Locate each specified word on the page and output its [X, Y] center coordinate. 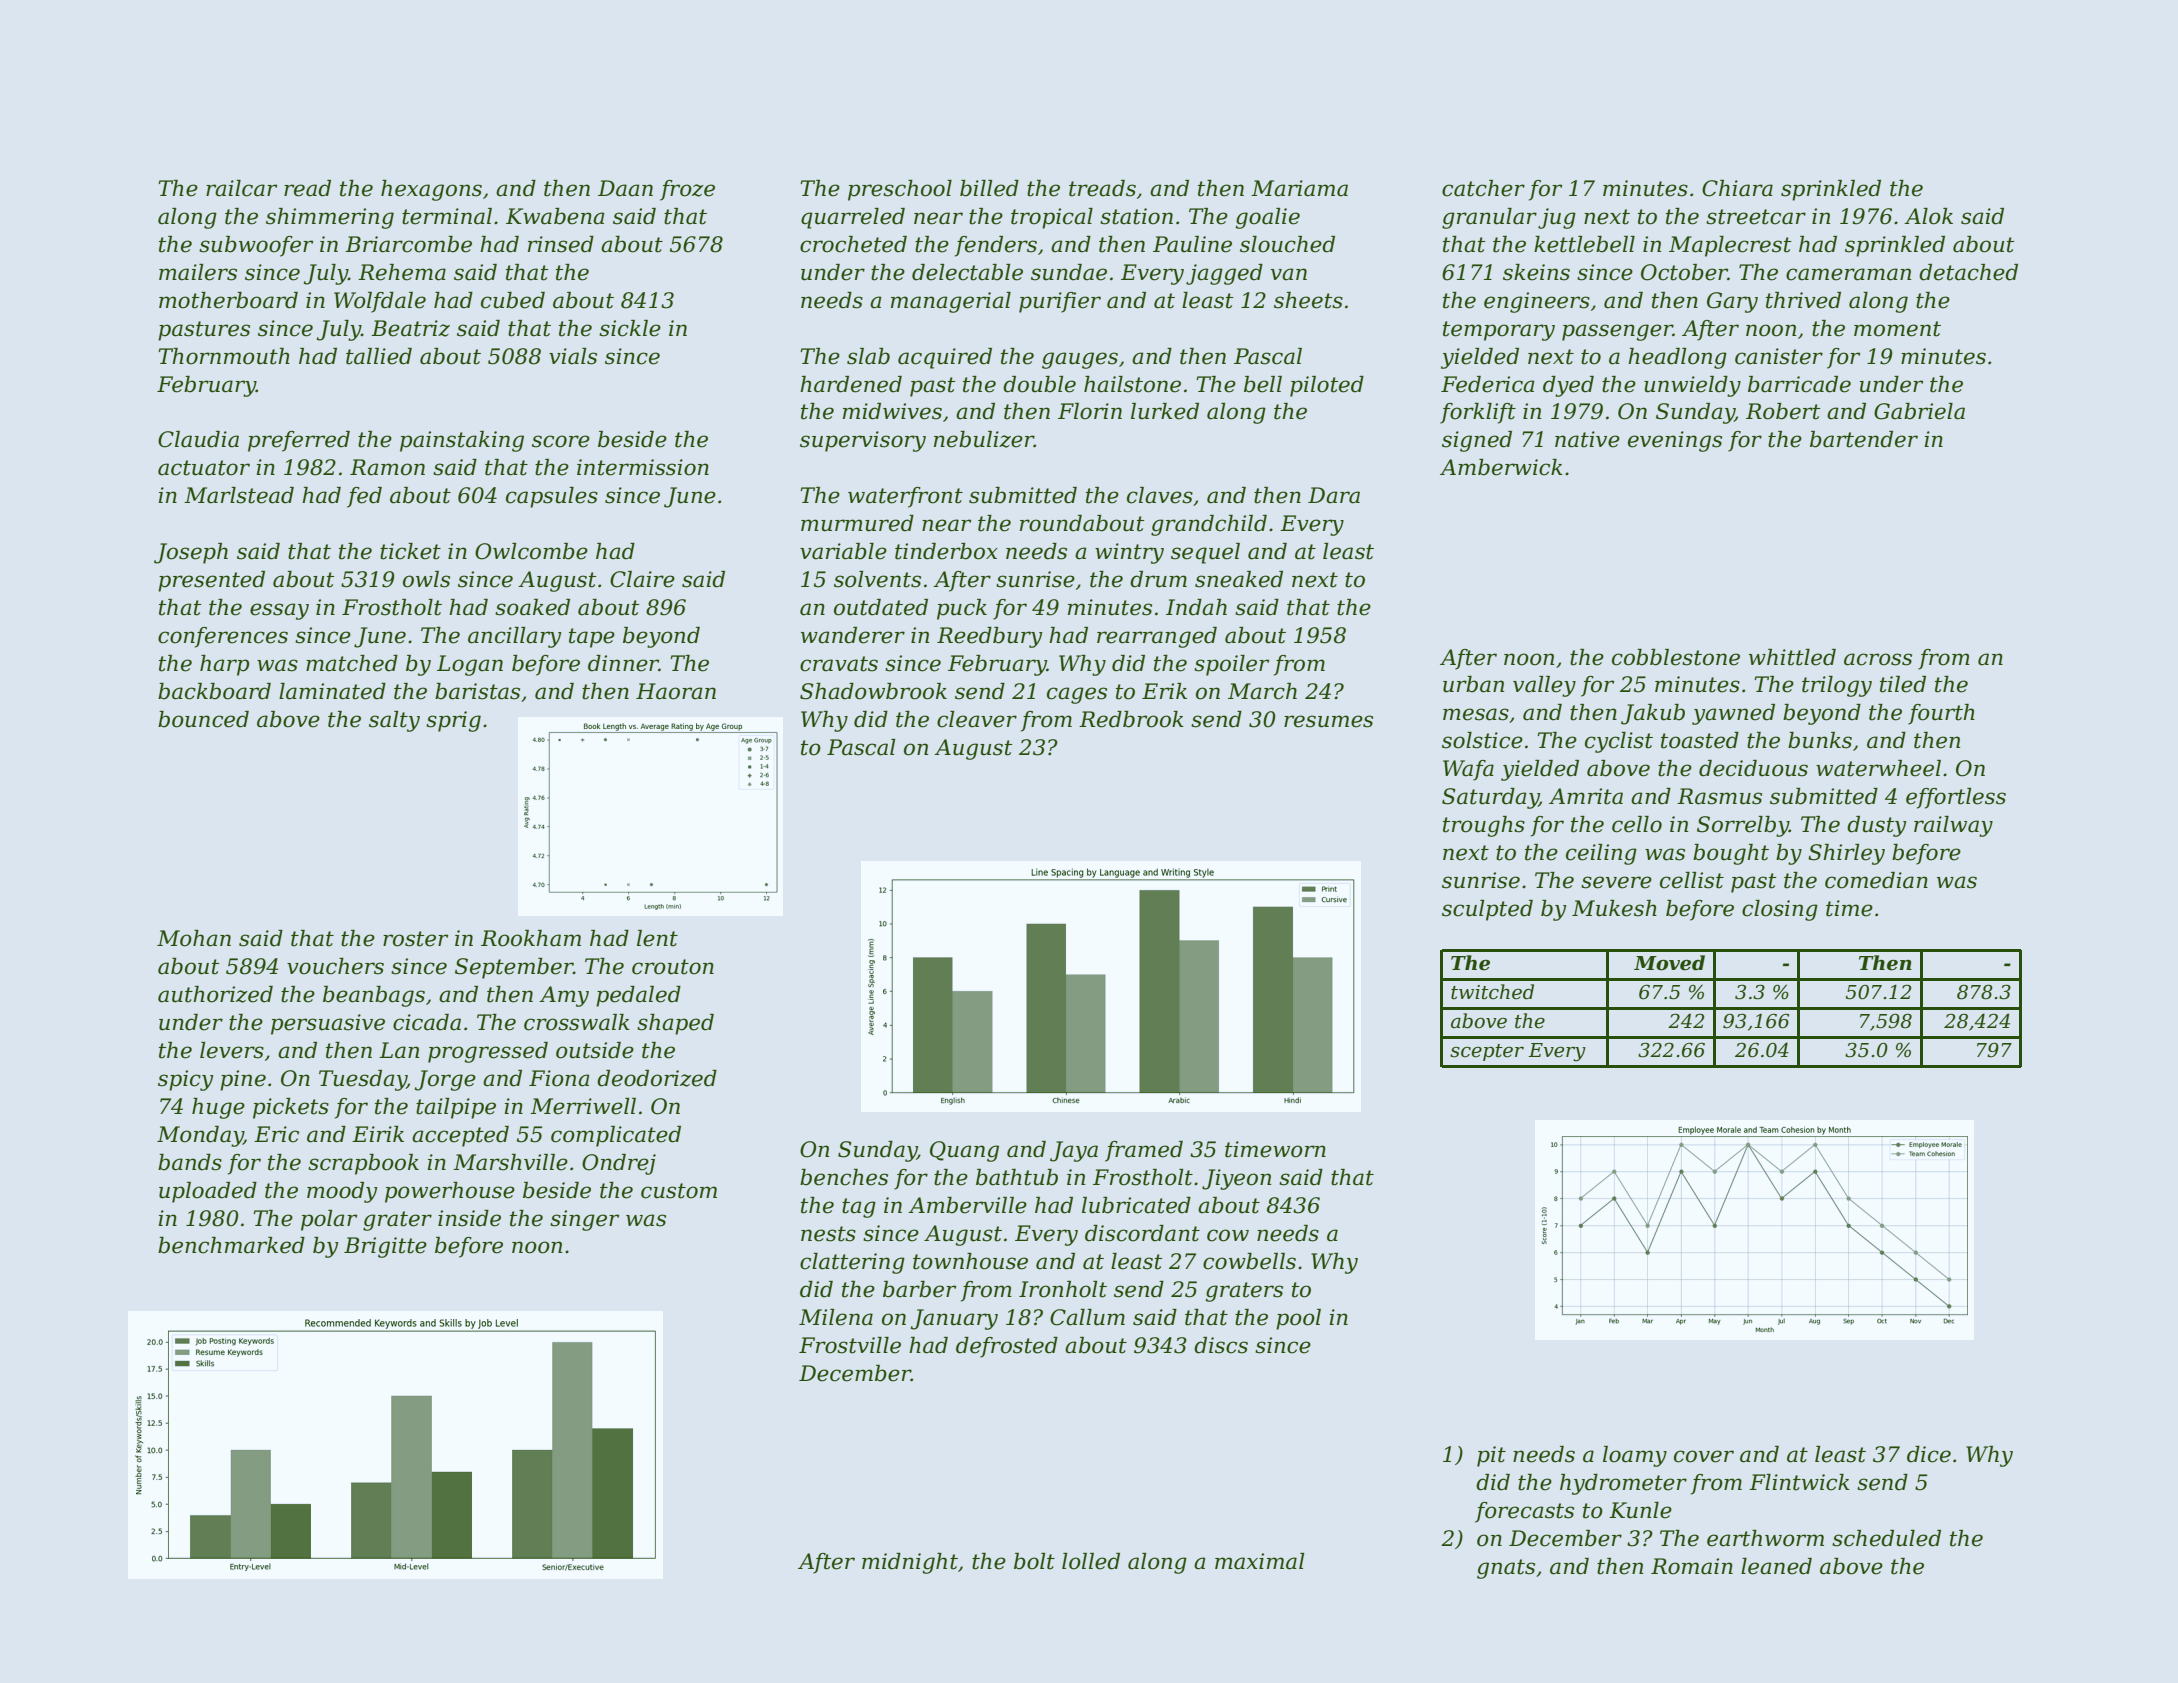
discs [1221, 1345]
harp [224, 665]
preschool [900, 190]
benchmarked [231, 1245]
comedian [1876, 880]
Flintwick [1799, 1482]
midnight [910, 1563]
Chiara [1737, 188]
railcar [241, 188]
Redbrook [1131, 719]
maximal [1259, 1561]
